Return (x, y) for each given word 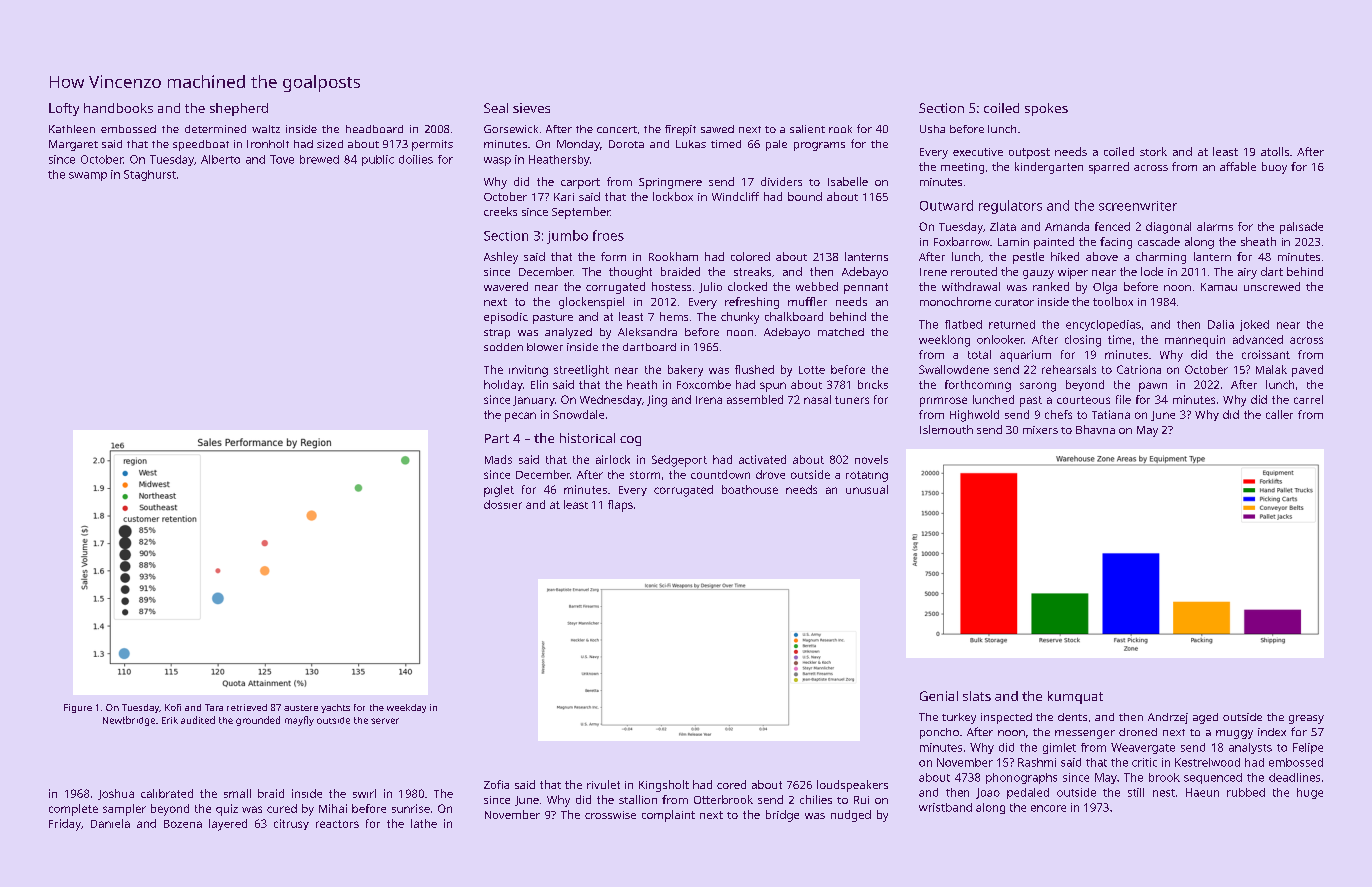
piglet (499, 491)
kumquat (1075, 697)
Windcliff (735, 196)
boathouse (750, 489)
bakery (685, 371)
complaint (668, 816)
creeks (500, 211)
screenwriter (1138, 206)
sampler (124, 810)
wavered (506, 286)
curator (1014, 302)
